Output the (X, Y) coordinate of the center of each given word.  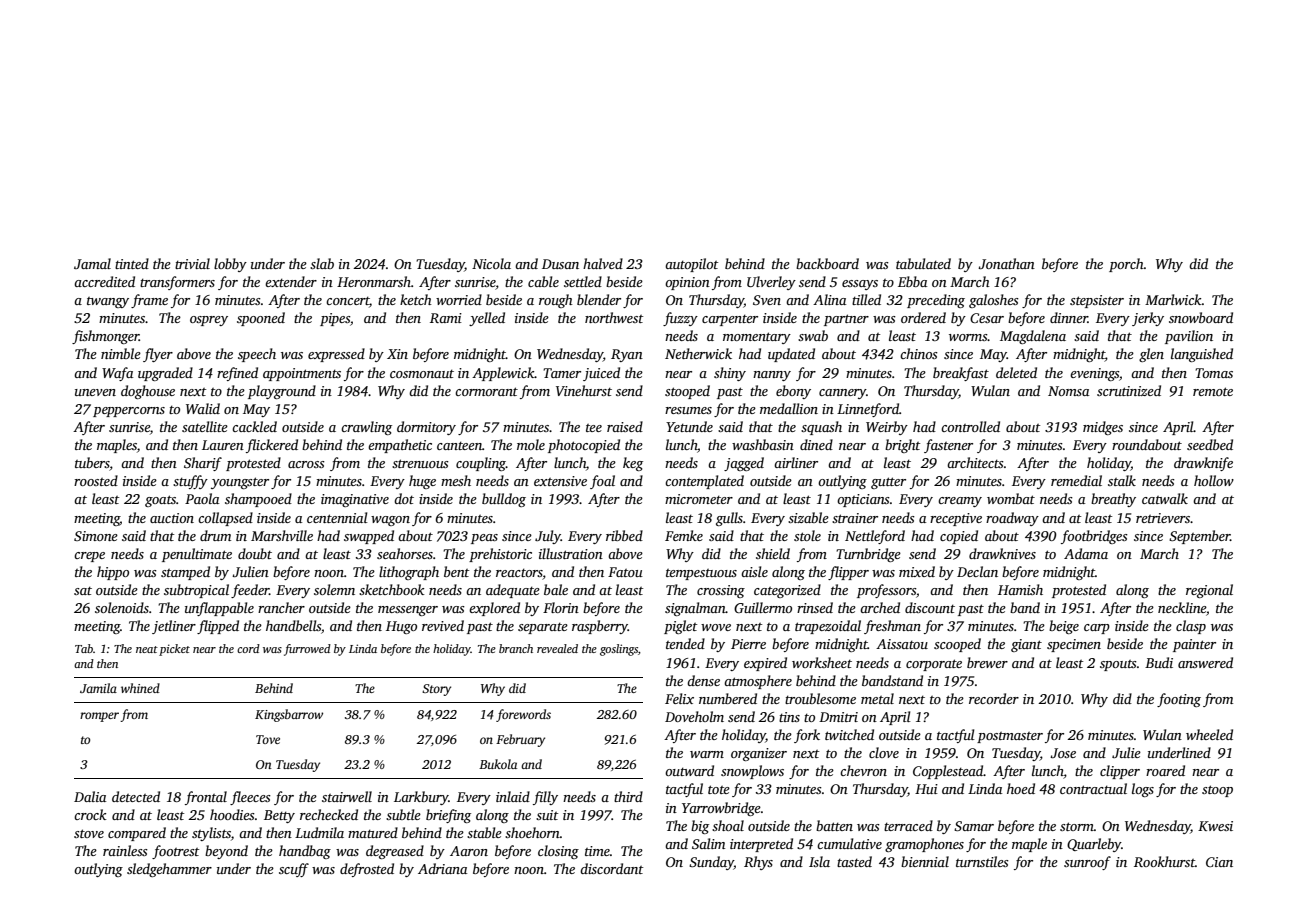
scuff (294, 870)
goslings (619, 650)
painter (1194, 645)
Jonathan (1006, 263)
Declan (977, 571)
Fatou (625, 572)
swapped (369, 537)
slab (322, 263)
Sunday (711, 863)
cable (543, 281)
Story (436, 690)
